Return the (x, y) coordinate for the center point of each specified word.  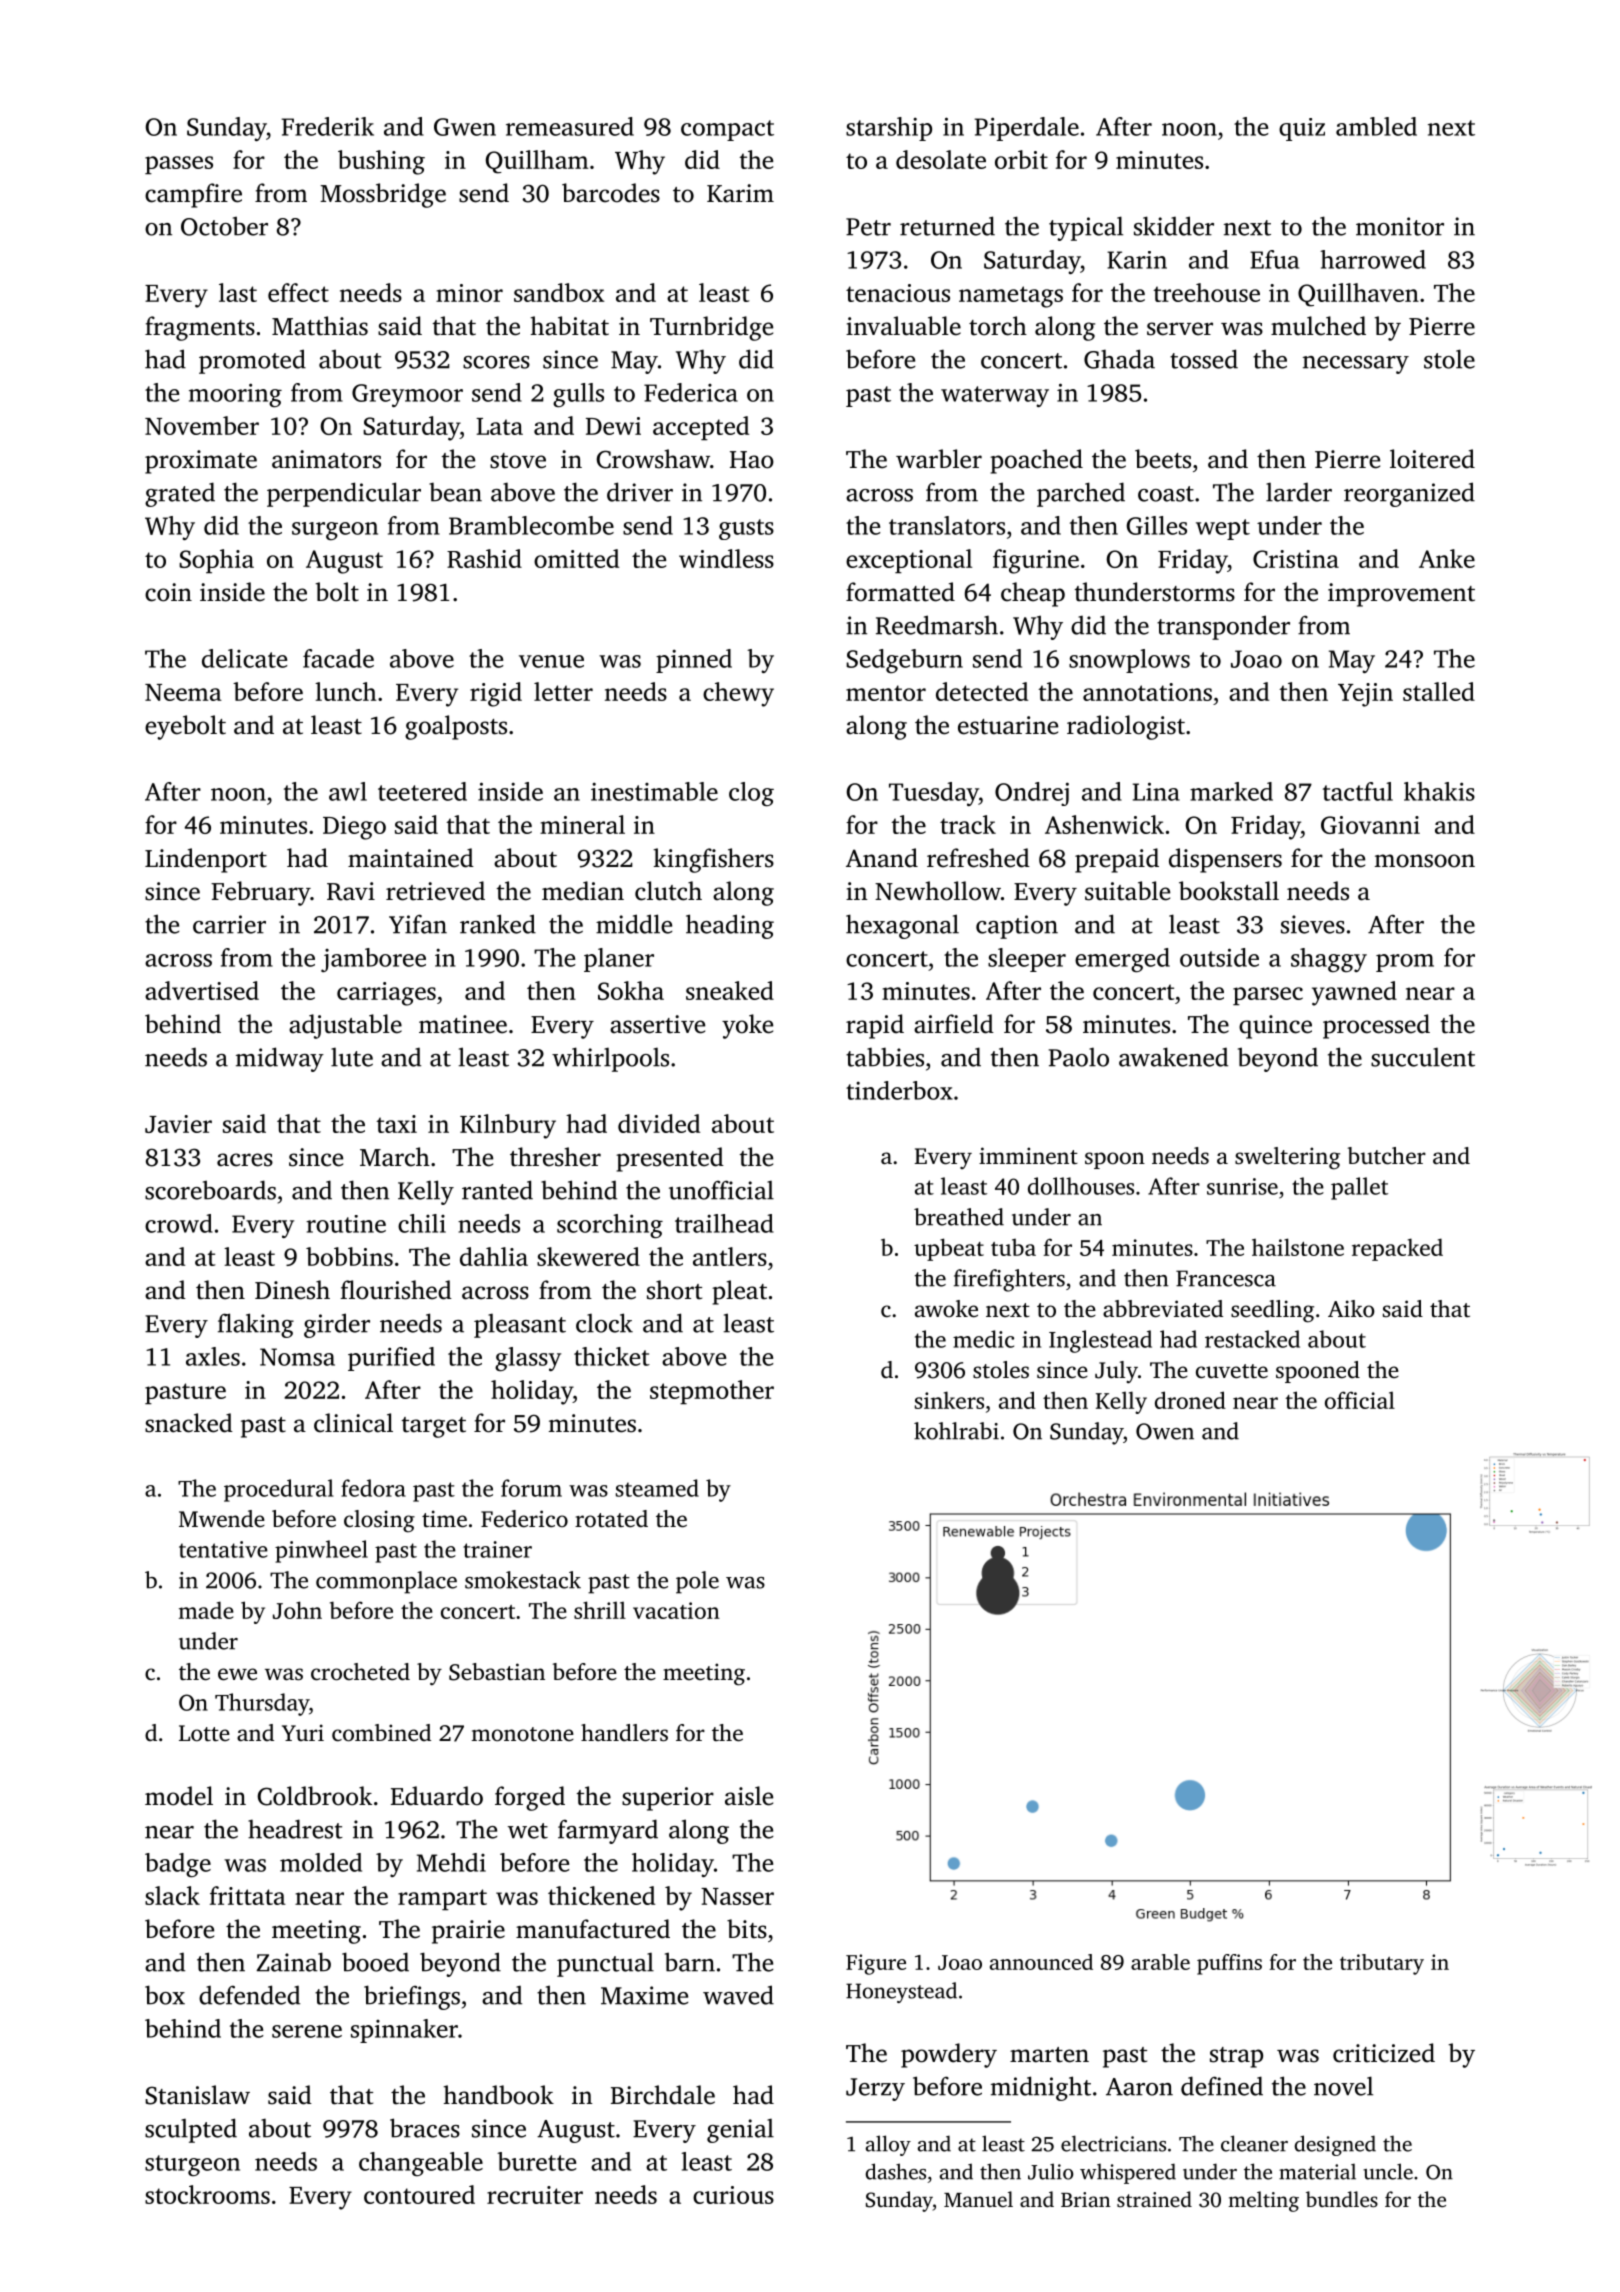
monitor (1400, 226)
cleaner (1254, 2143)
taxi (396, 1124)
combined (381, 1733)
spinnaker (404, 2031)
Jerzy (875, 2089)
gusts (746, 529)
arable (1160, 1962)
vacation (676, 1610)
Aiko (1351, 1308)
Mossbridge (383, 195)
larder (1299, 492)
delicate (244, 658)
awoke (946, 1309)
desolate (941, 159)
